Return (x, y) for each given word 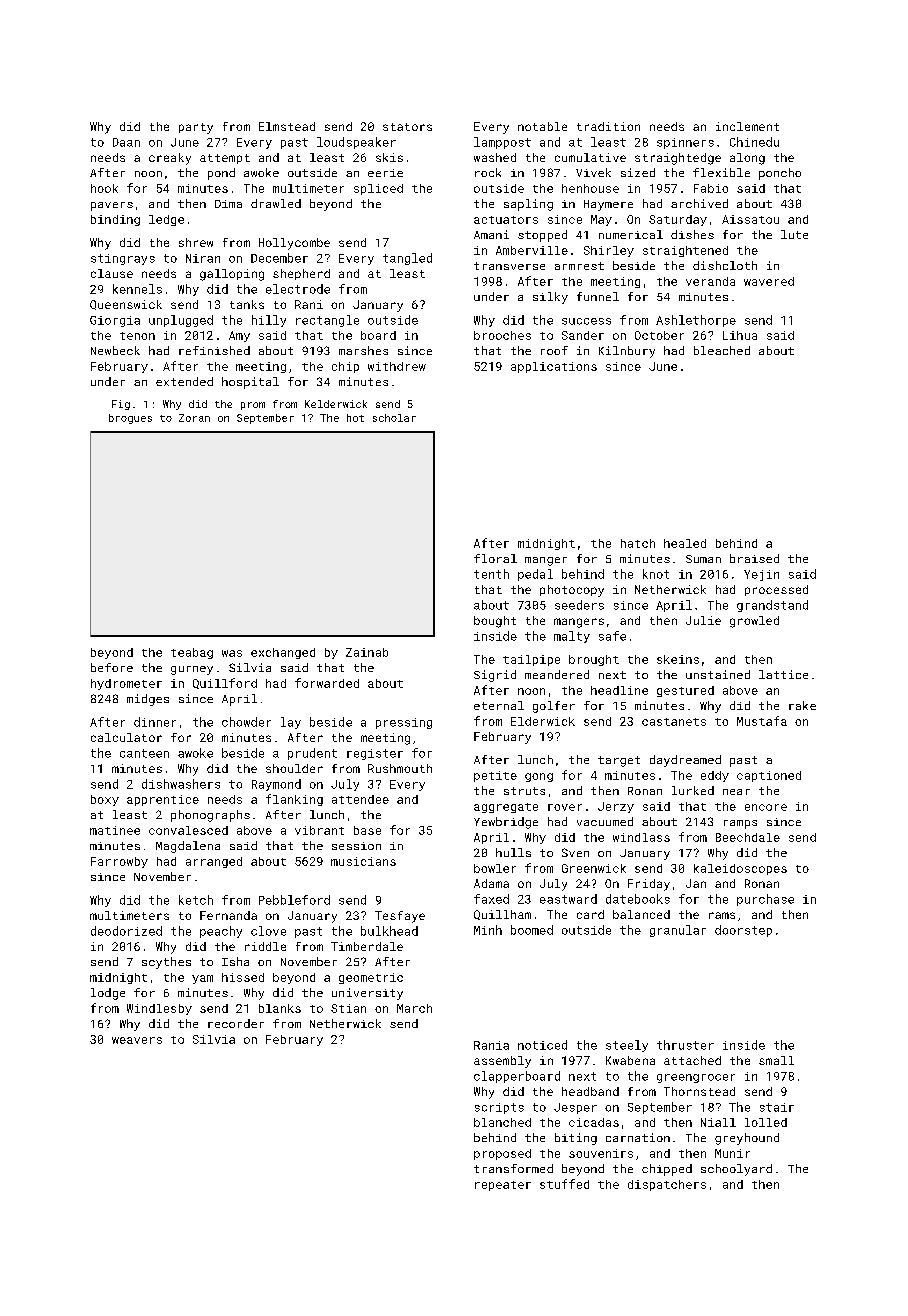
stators (407, 127)
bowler (495, 868)
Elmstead (287, 126)
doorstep (743, 931)
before (112, 667)
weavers (137, 1040)
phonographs (210, 816)
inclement (747, 126)
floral (495, 558)
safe (612, 636)
